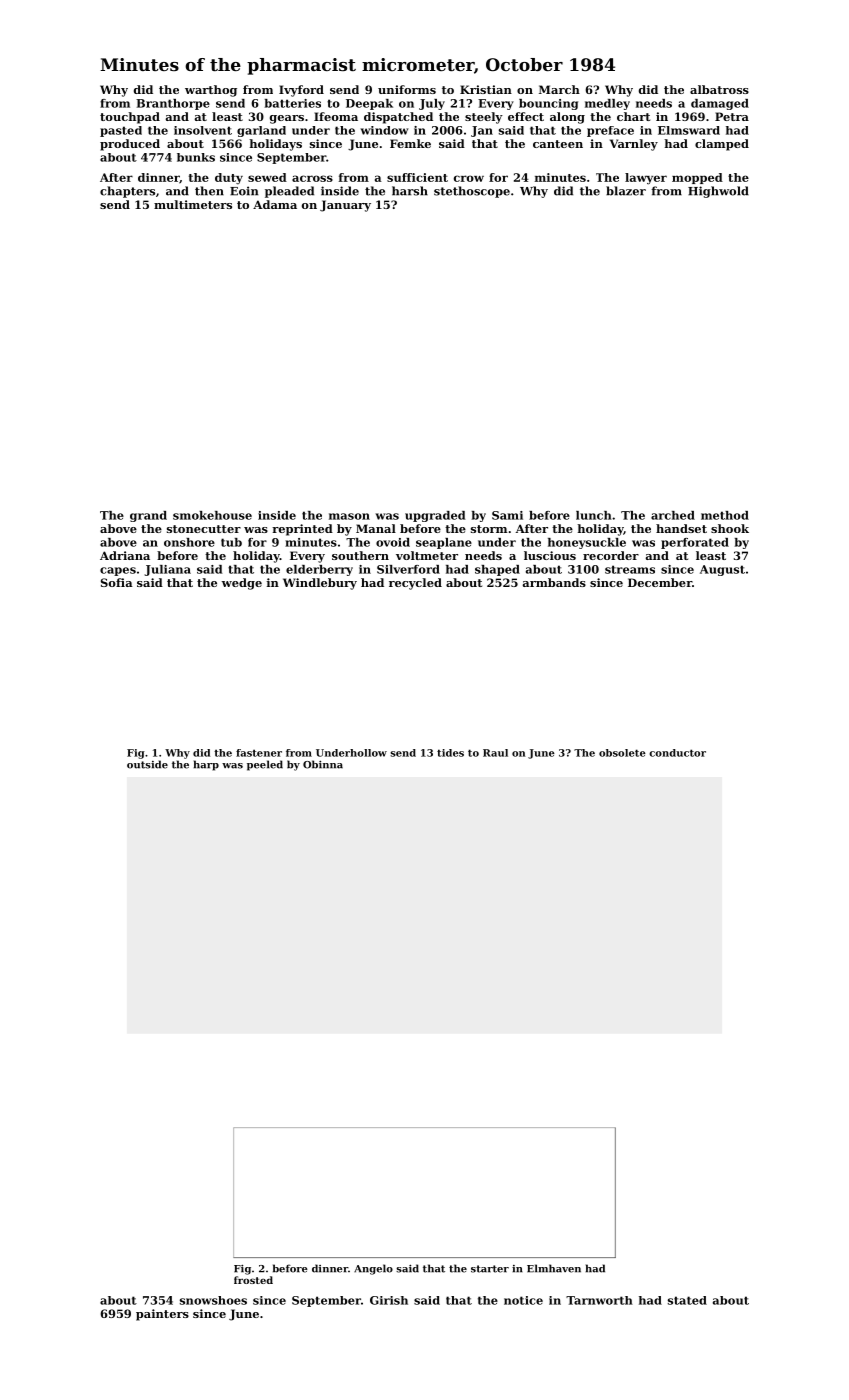 The width and height of the image is (849, 1400). What do you see at coordinates (622, 753) in the image?
I see `obsolete` at bounding box center [622, 753].
